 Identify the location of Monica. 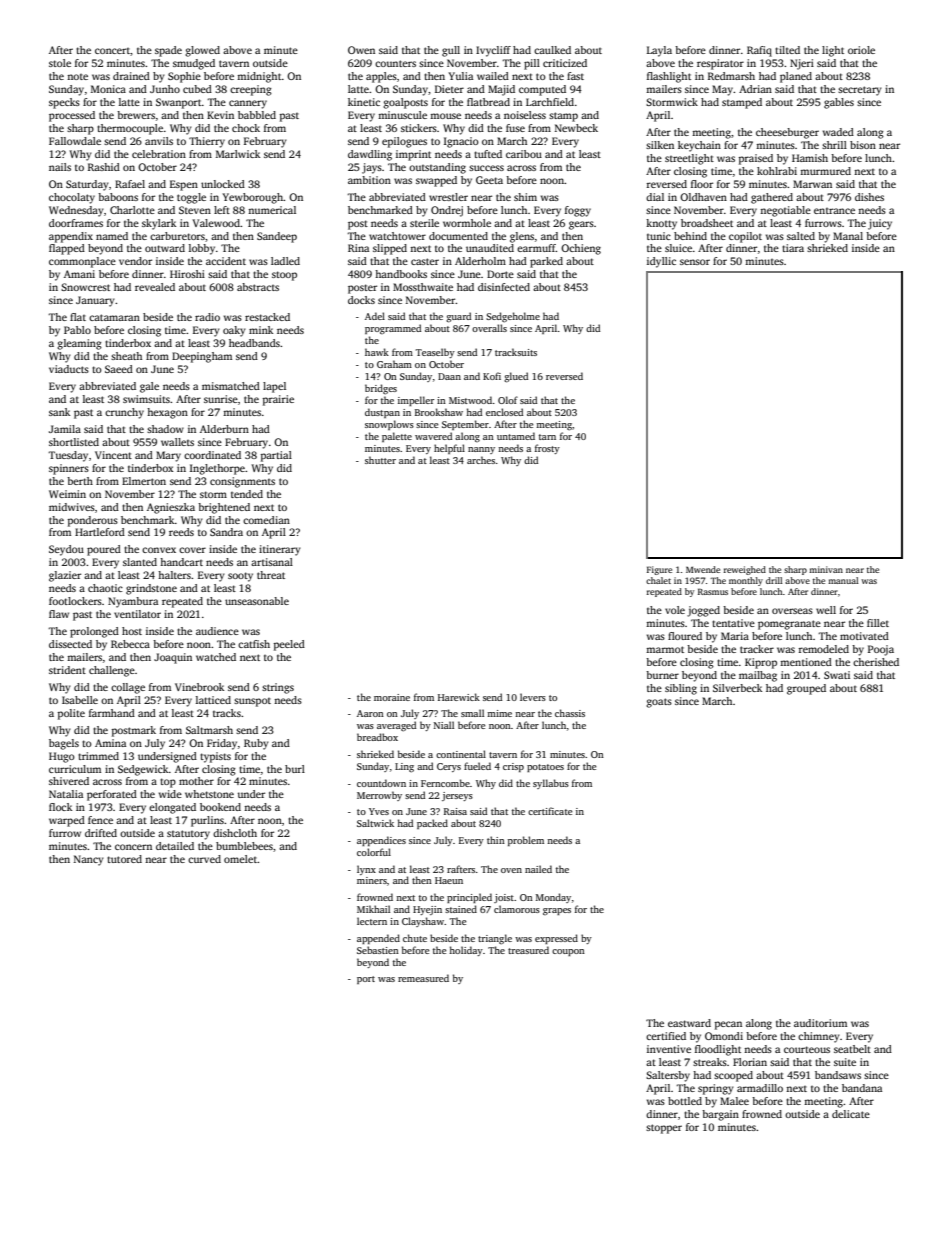
(108, 89).
